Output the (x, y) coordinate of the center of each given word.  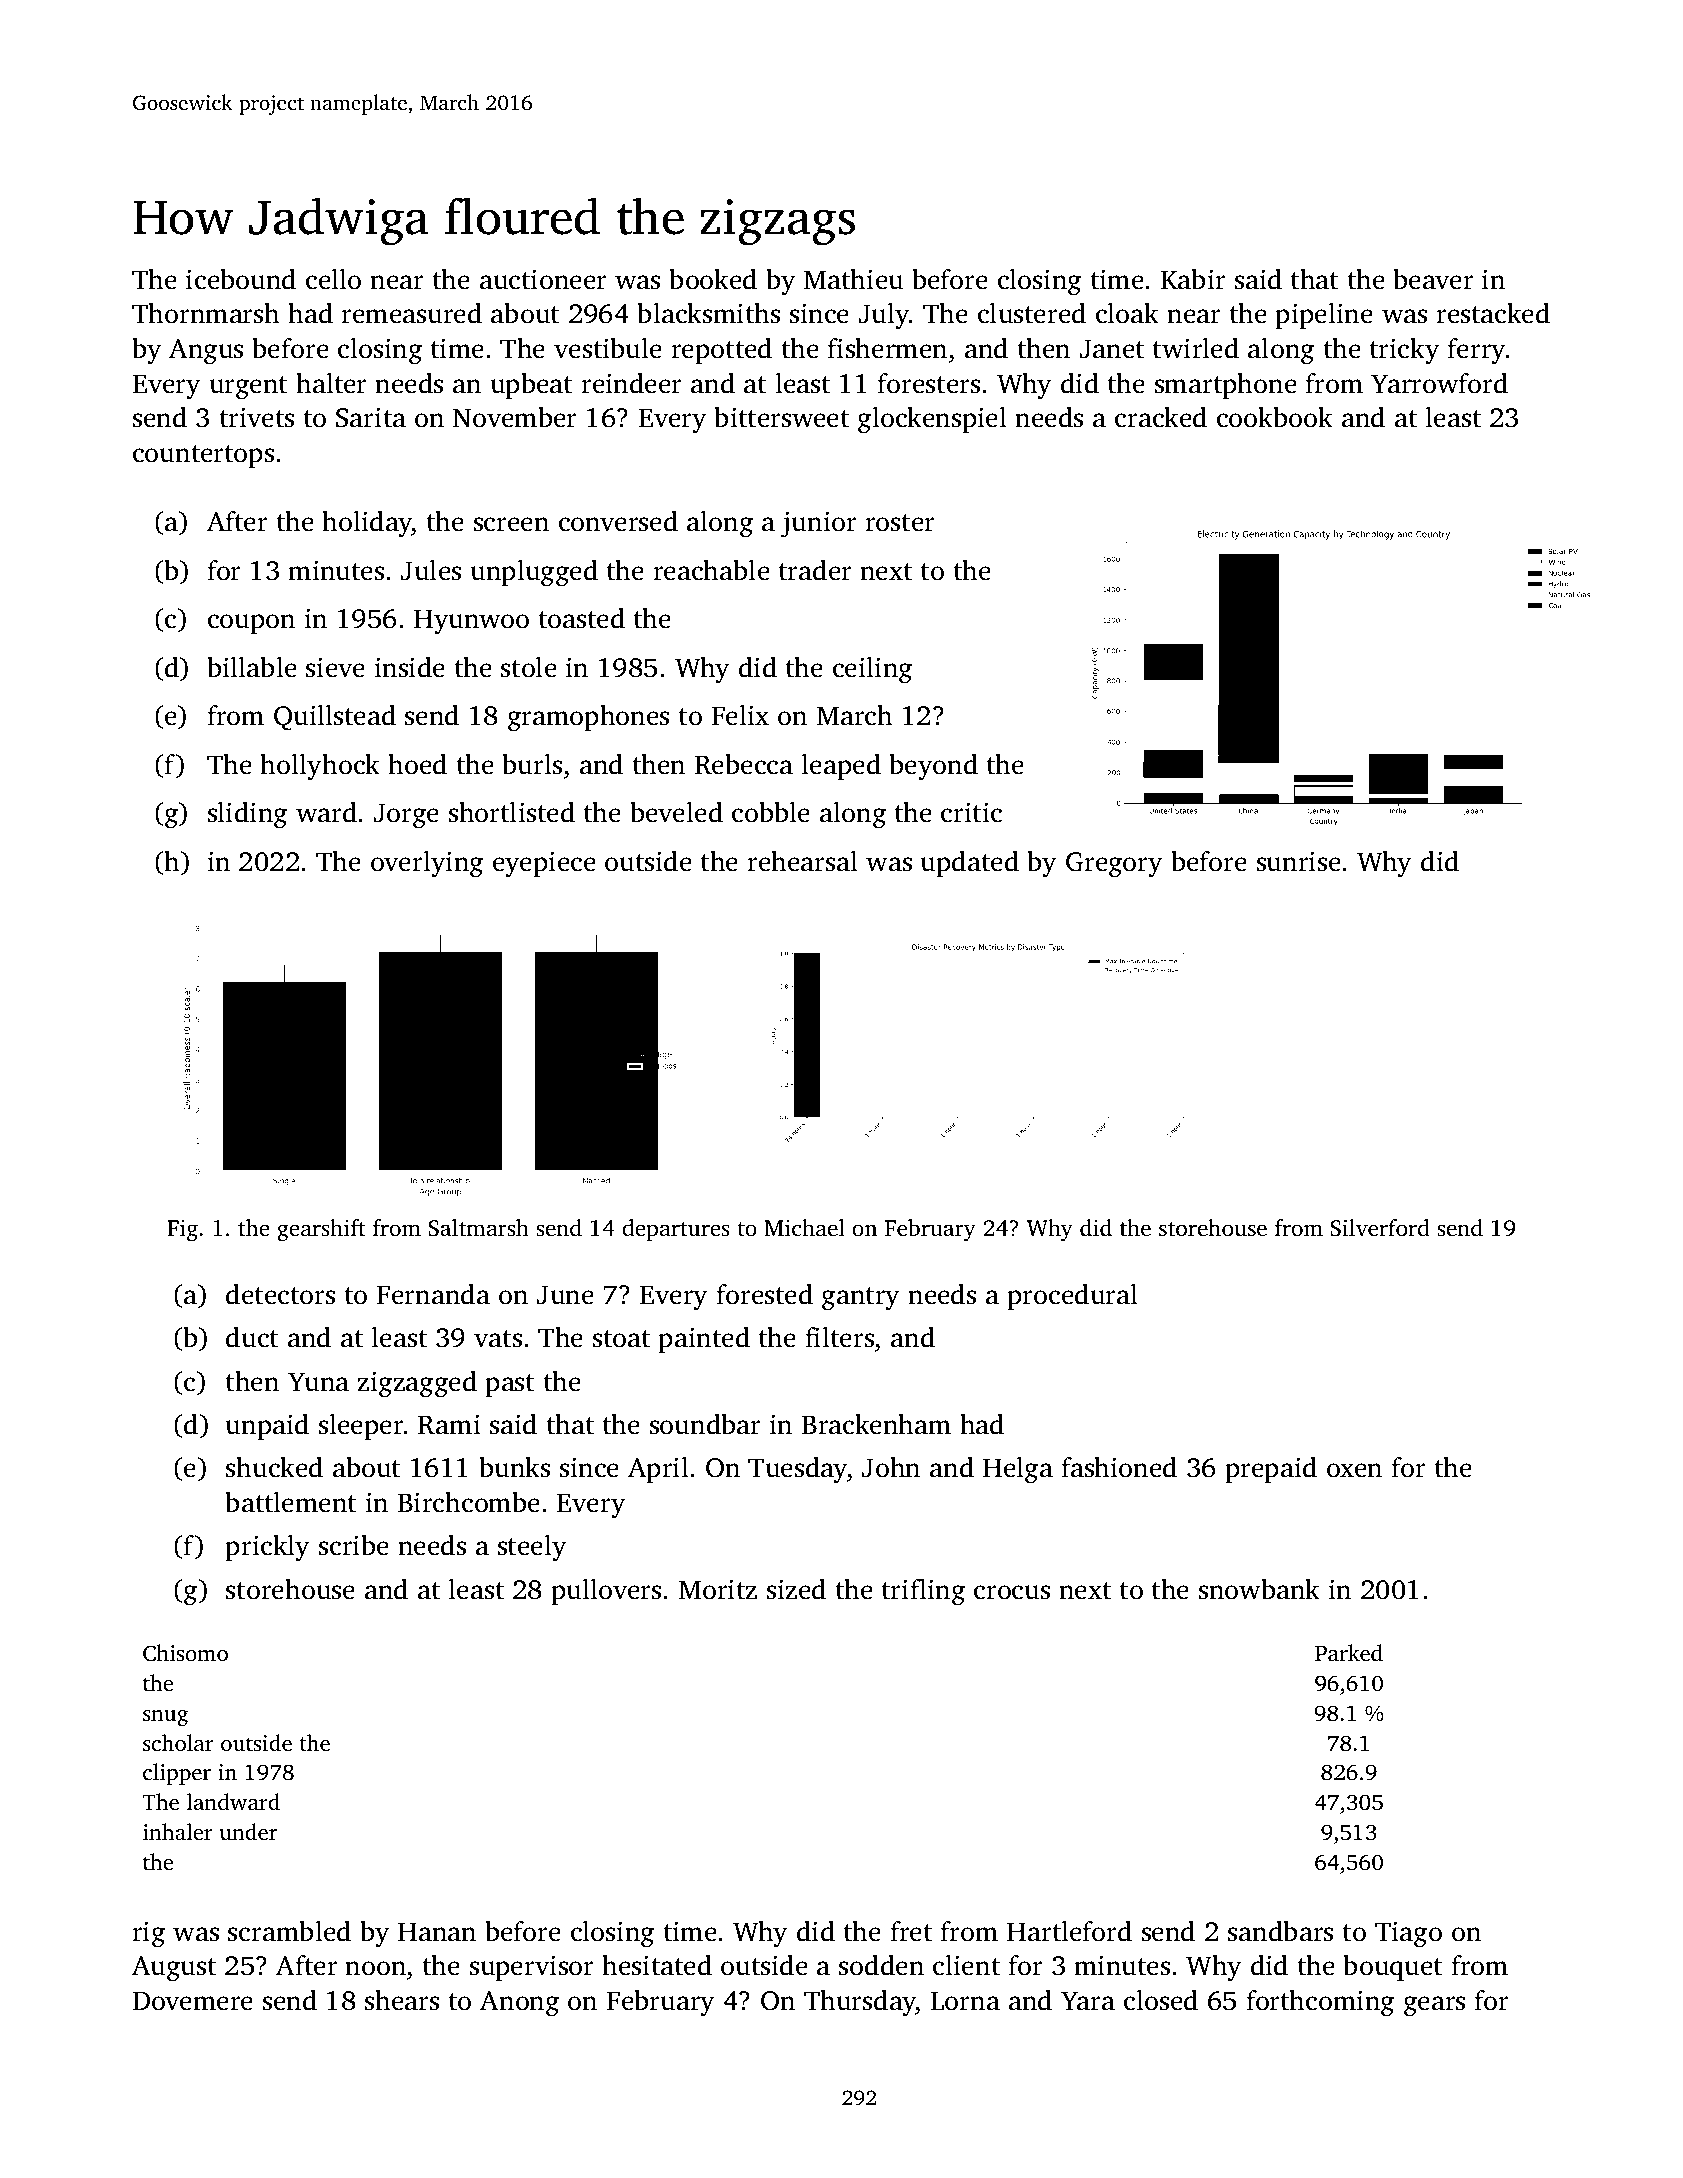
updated (969, 863)
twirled (1196, 348)
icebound (241, 279)
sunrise (1299, 861)
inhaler (178, 1831)
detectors (280, 1294)
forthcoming (1320, 2003)
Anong (519, 2004)
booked (713, 279)
